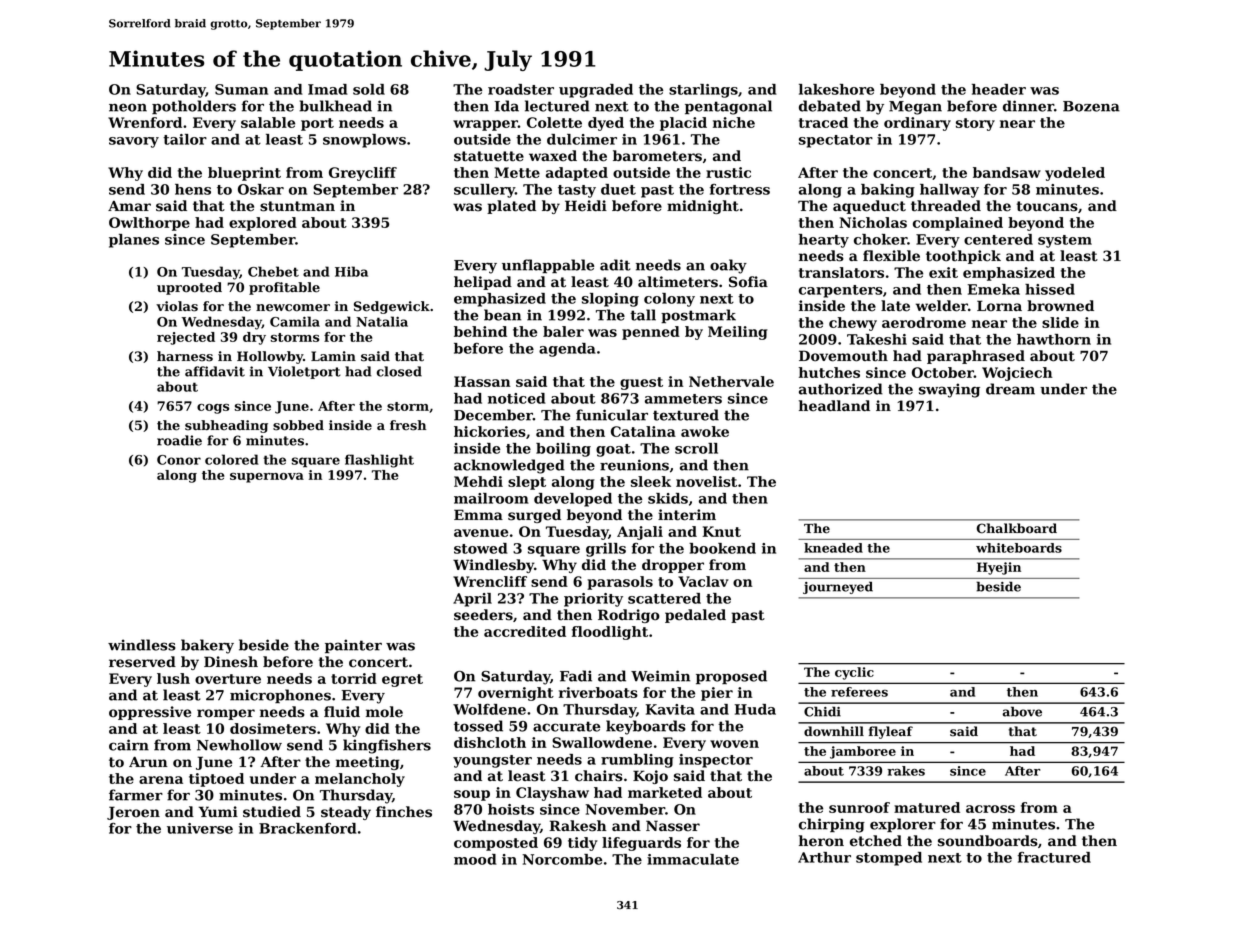 The width and height of the screenshot is (1233, 952). What do you see at coordinates (136, 795) in the screenshot?
I see `farmer` at bounding box center [136, 795].
